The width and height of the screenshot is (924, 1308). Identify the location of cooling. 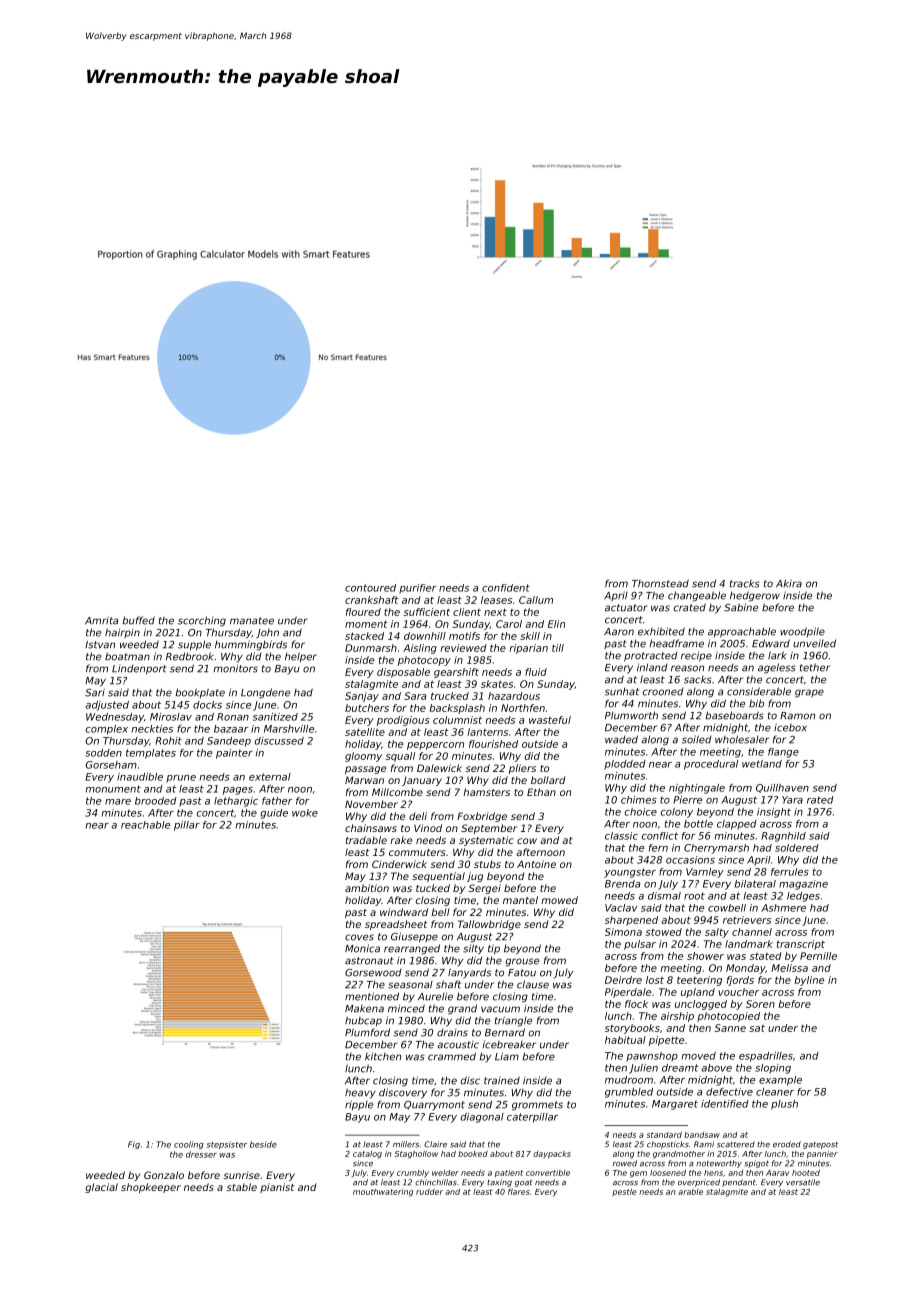
(189, 1145).
